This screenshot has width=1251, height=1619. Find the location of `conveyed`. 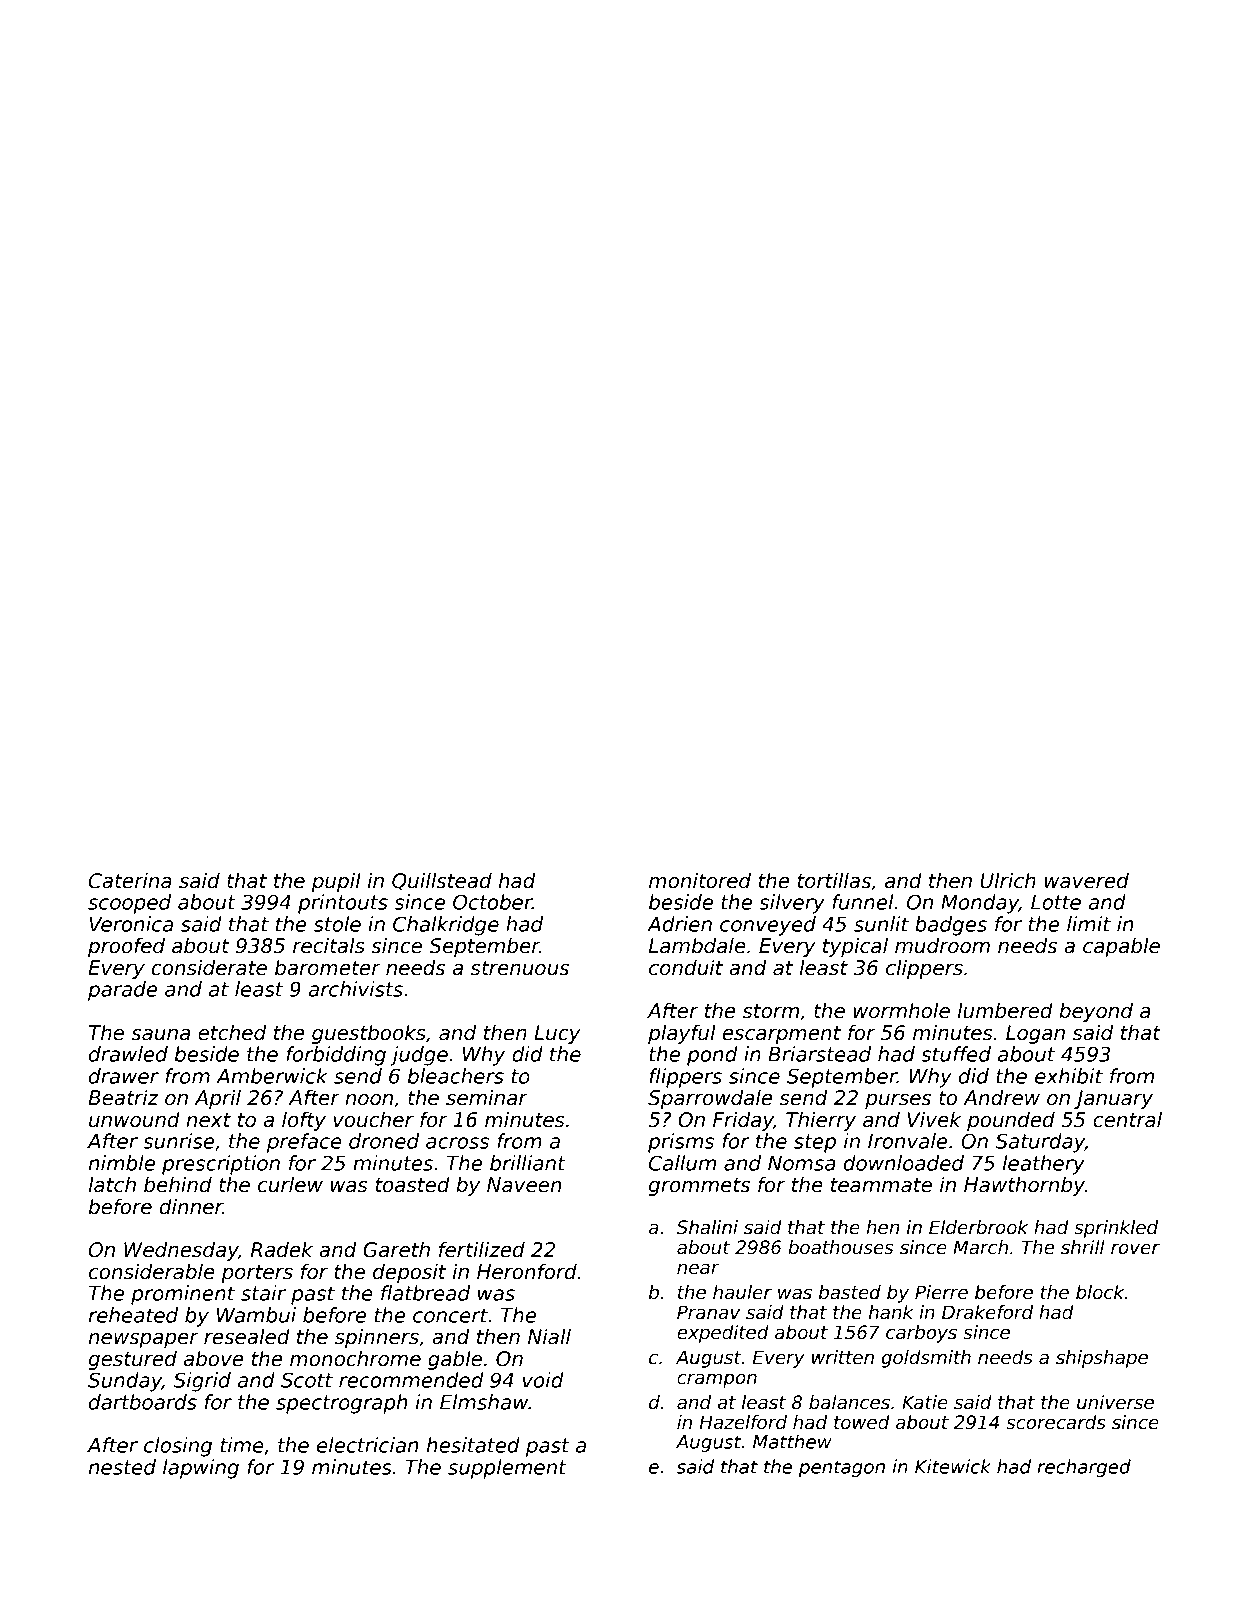

conveyed is located at coordinates (768, 926).
